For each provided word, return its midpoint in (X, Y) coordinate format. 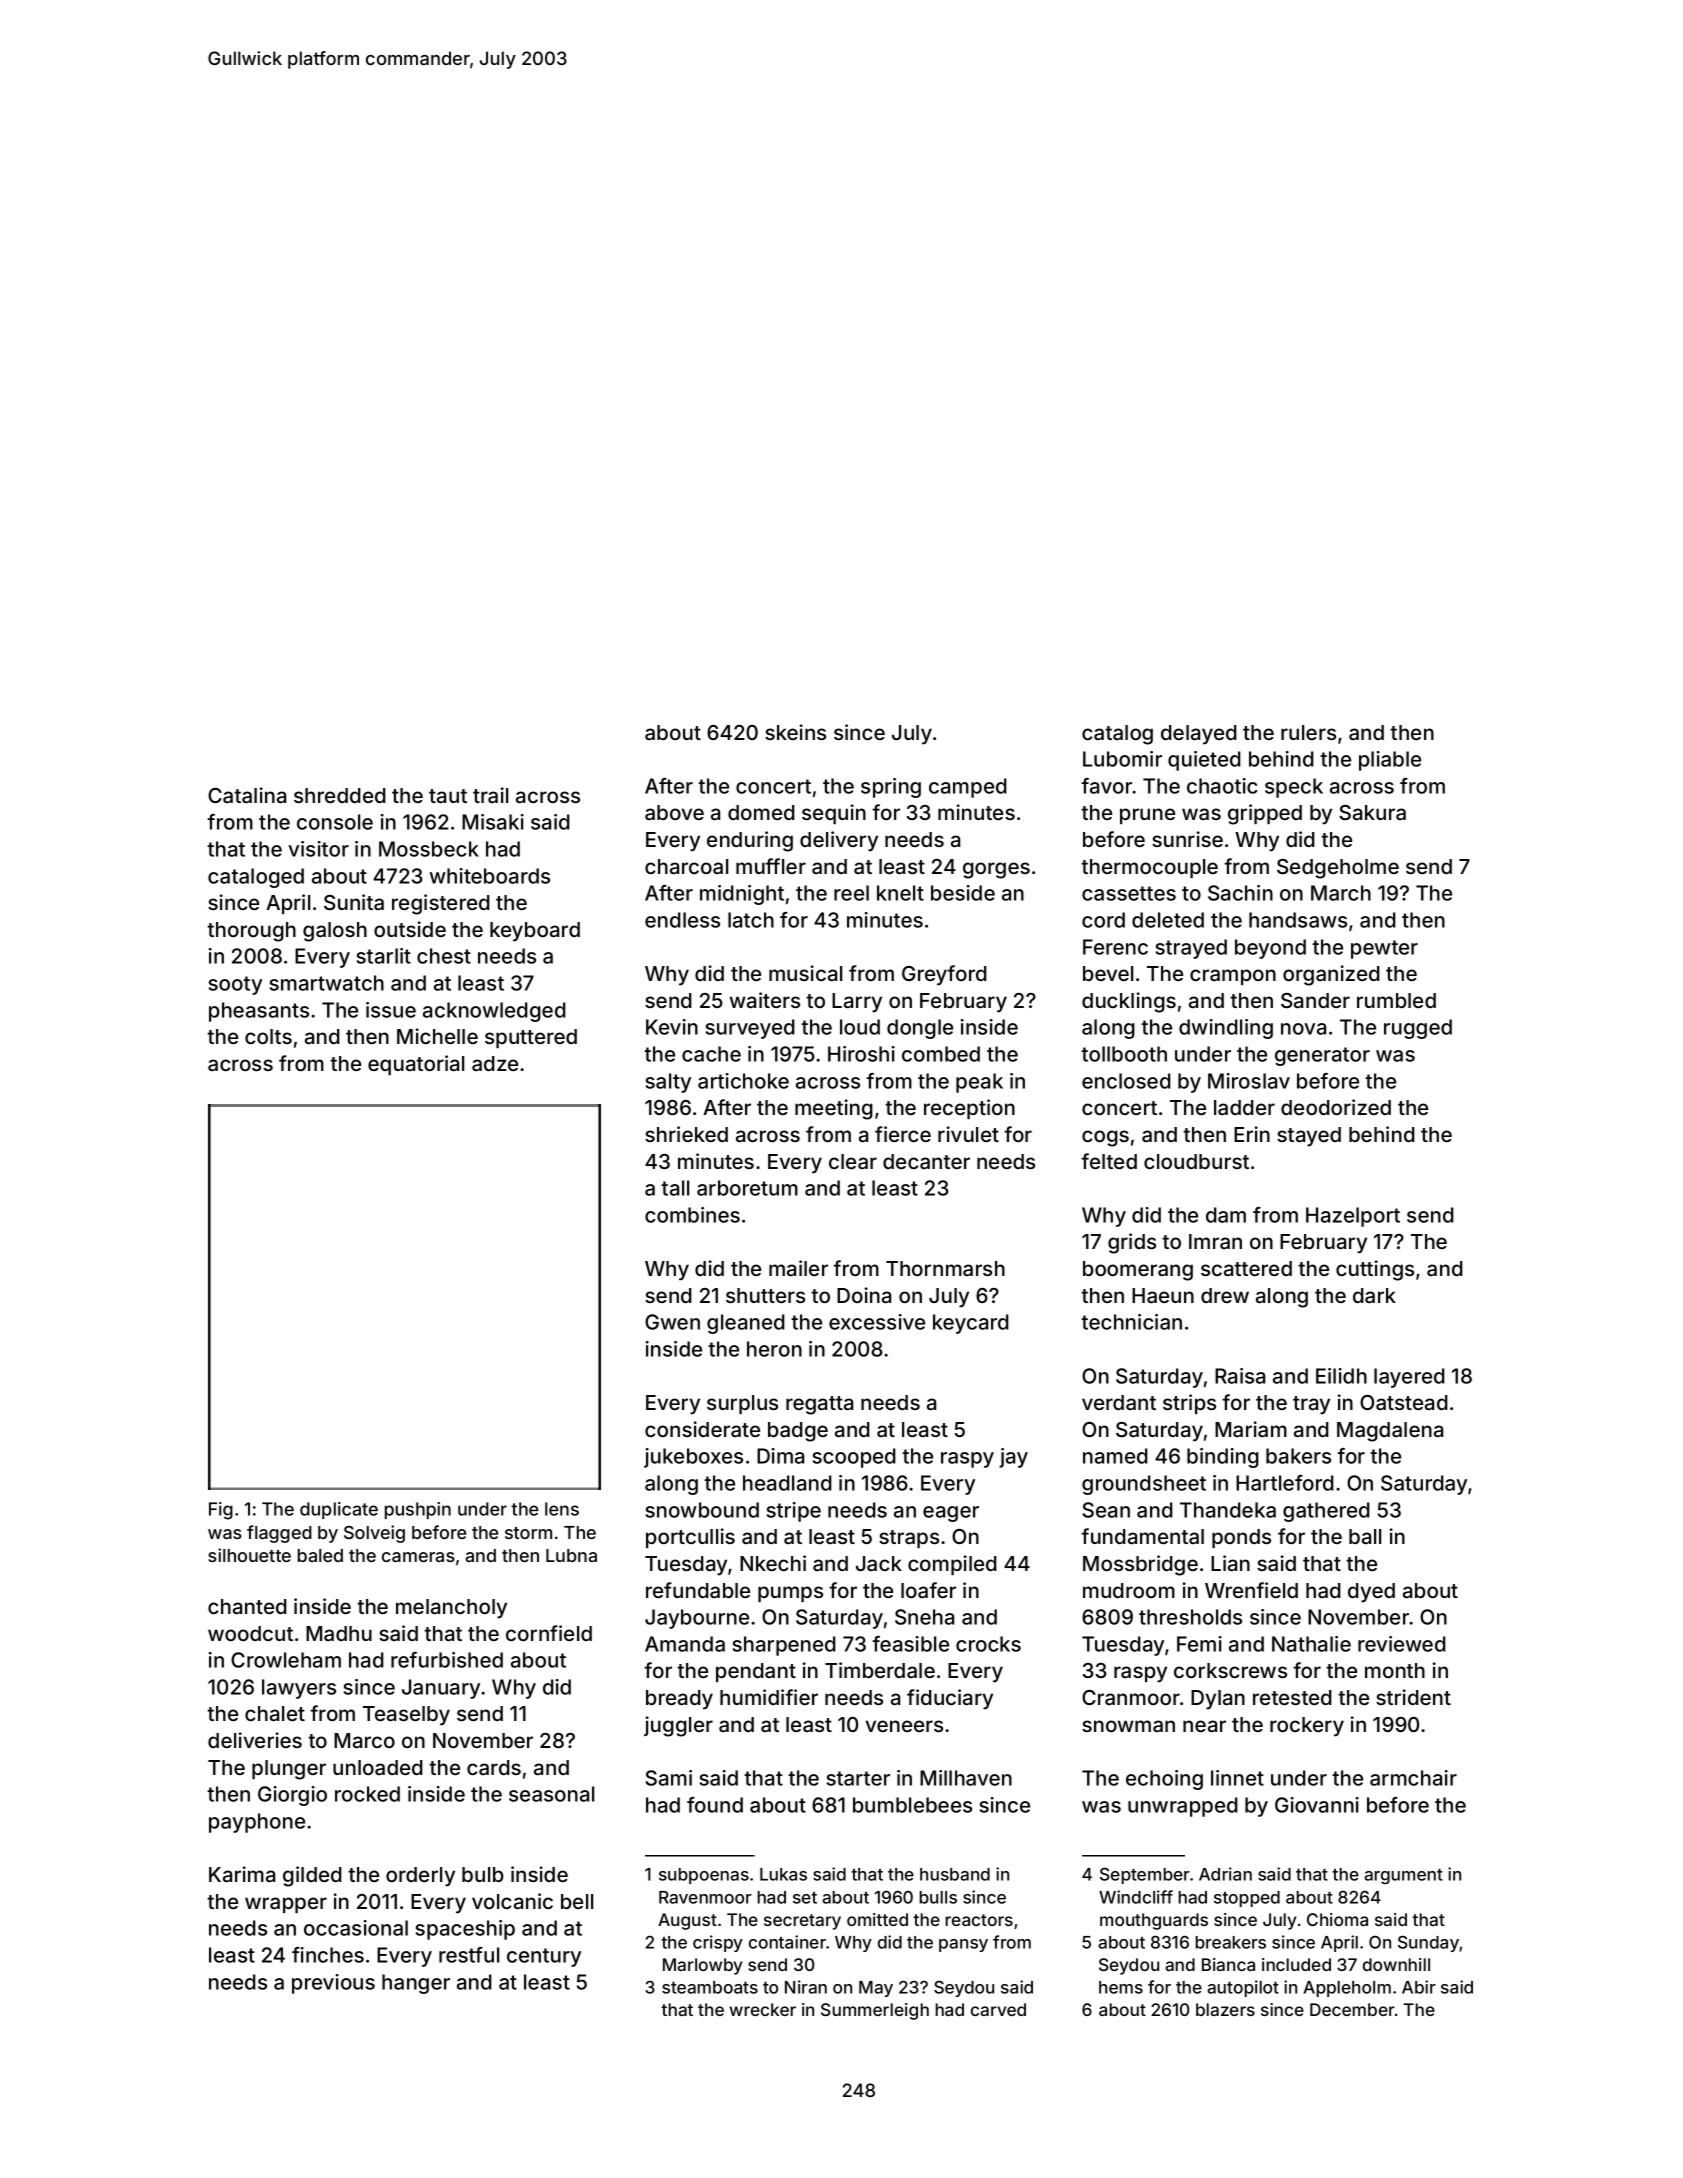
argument (1403, 1876)
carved (998, 2009)
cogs (1105, 1138)
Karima (242, 1874)
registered (441, 904)
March (1341, 893)
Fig (221, 1511)
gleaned (746, 1324)
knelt (900, 893)
